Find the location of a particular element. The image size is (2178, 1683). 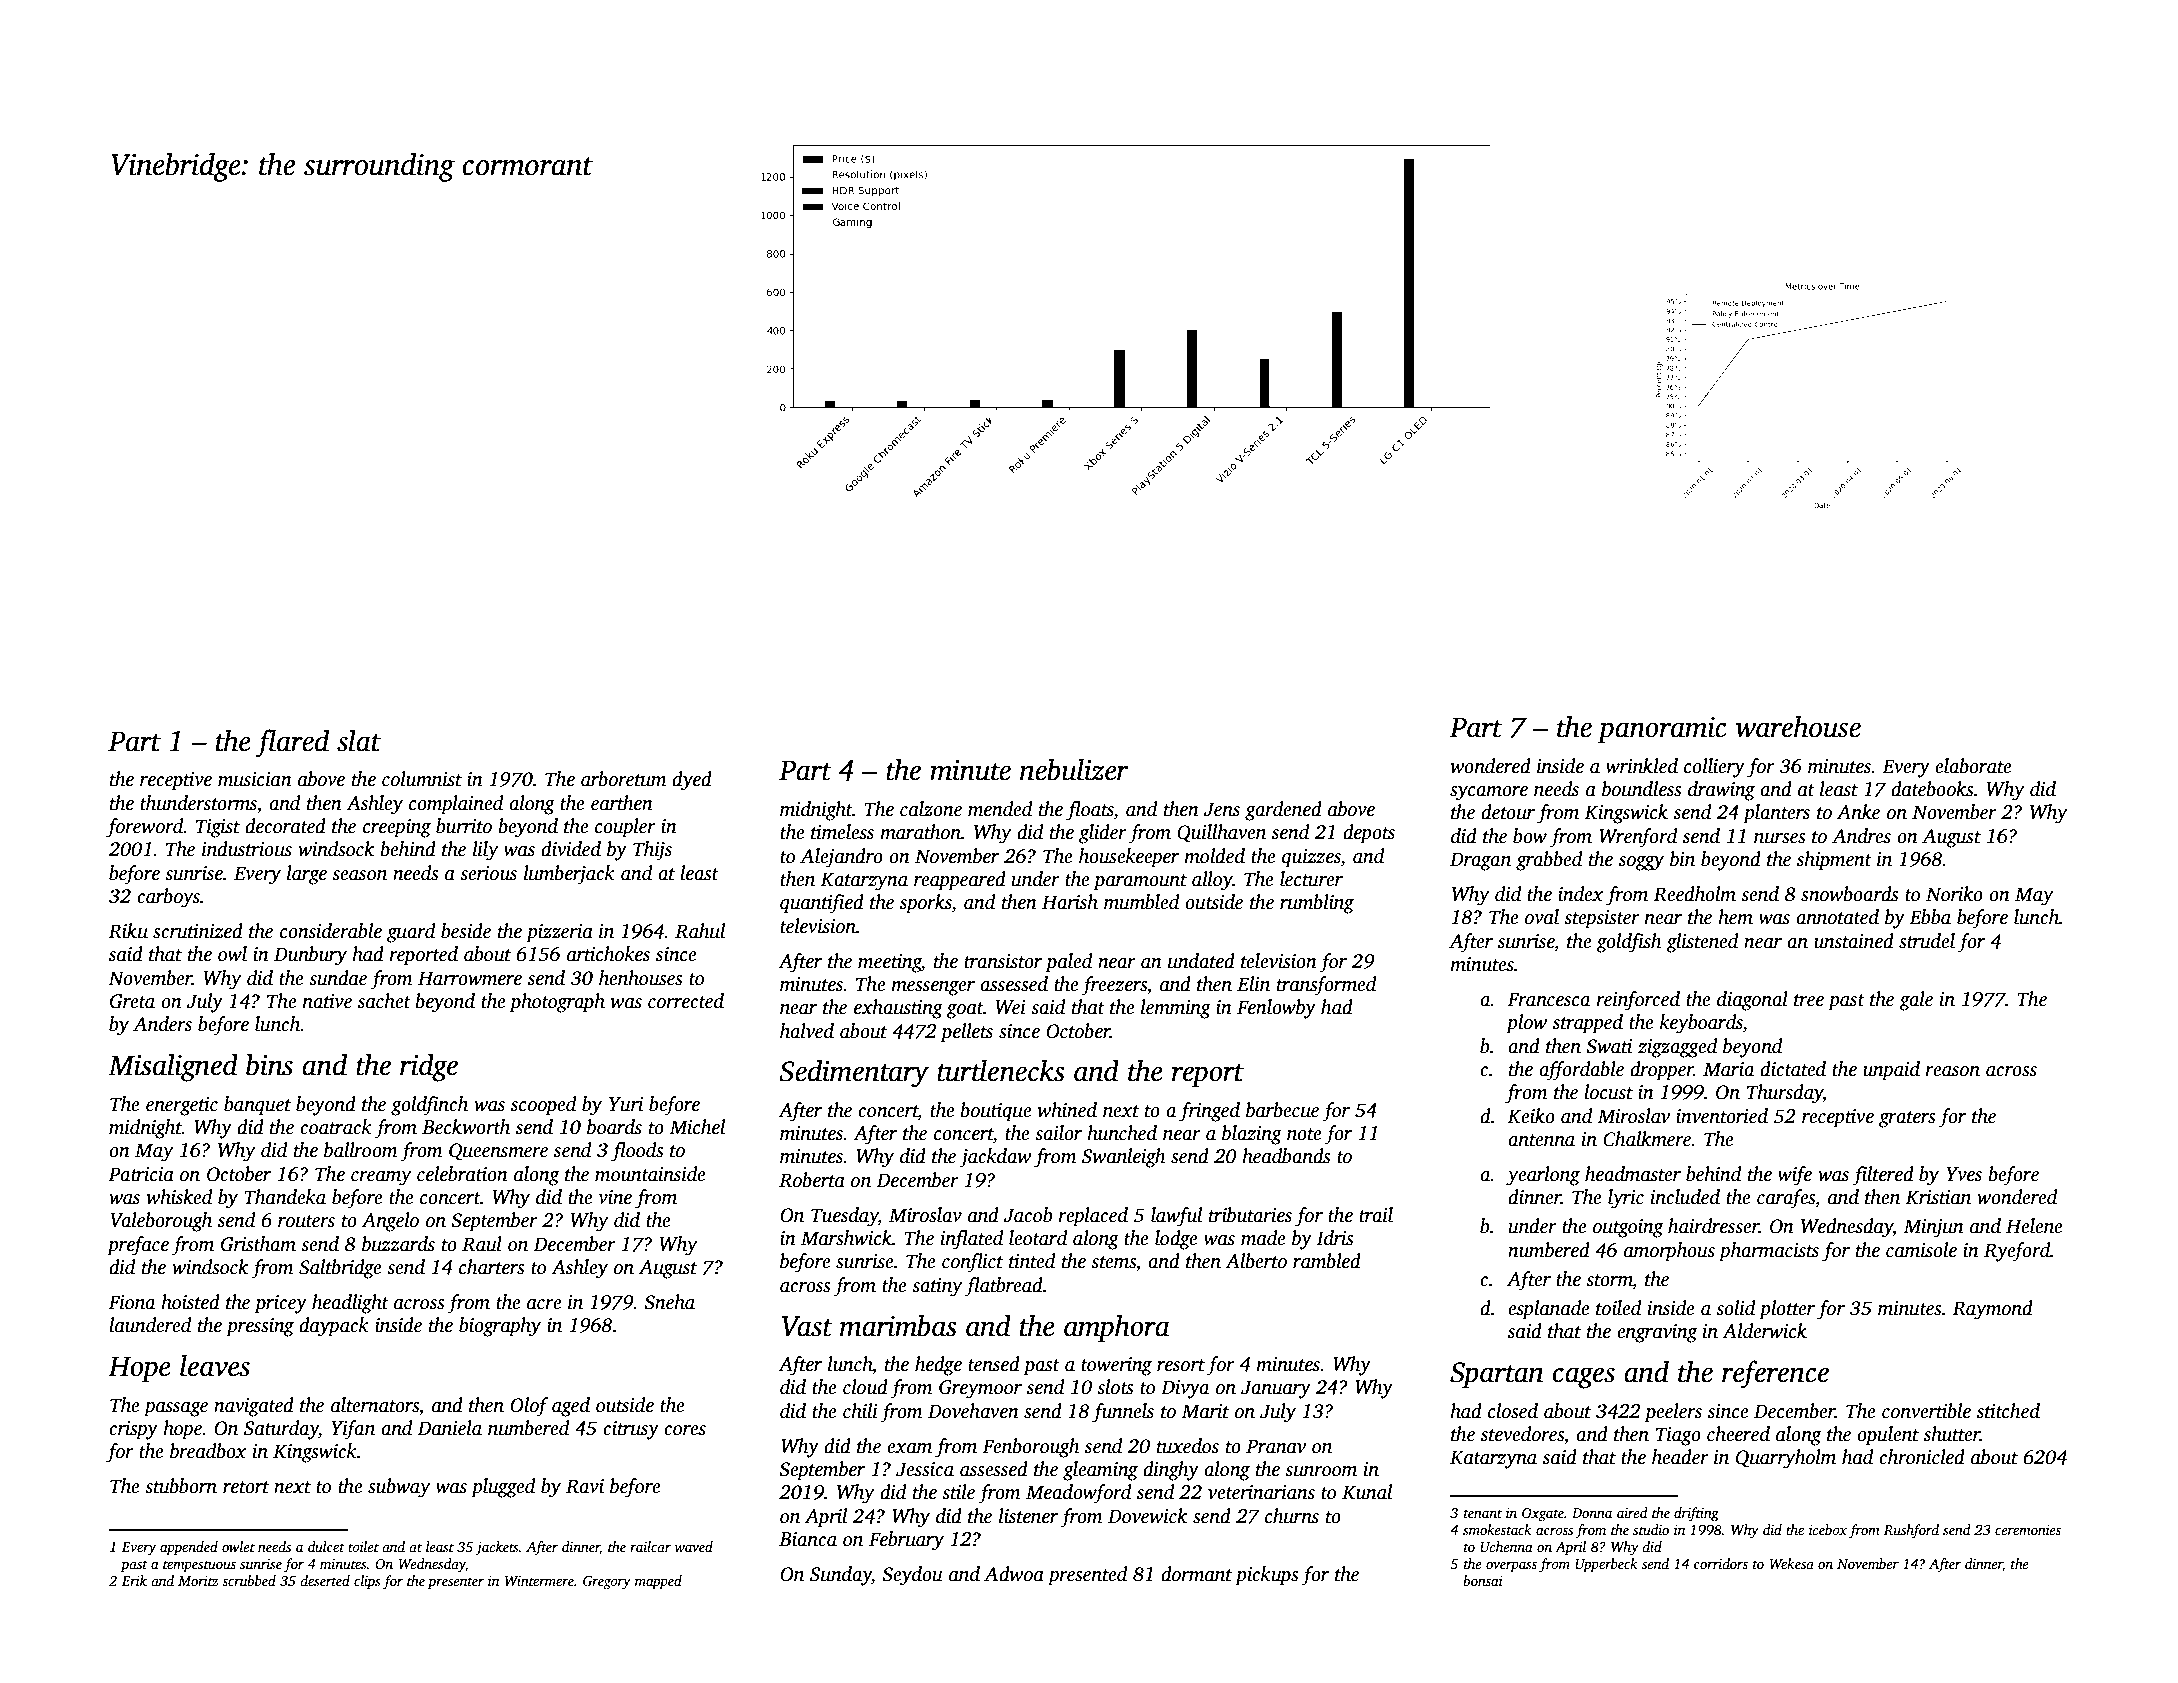

arboretum is located at coordinates (624, 779).
